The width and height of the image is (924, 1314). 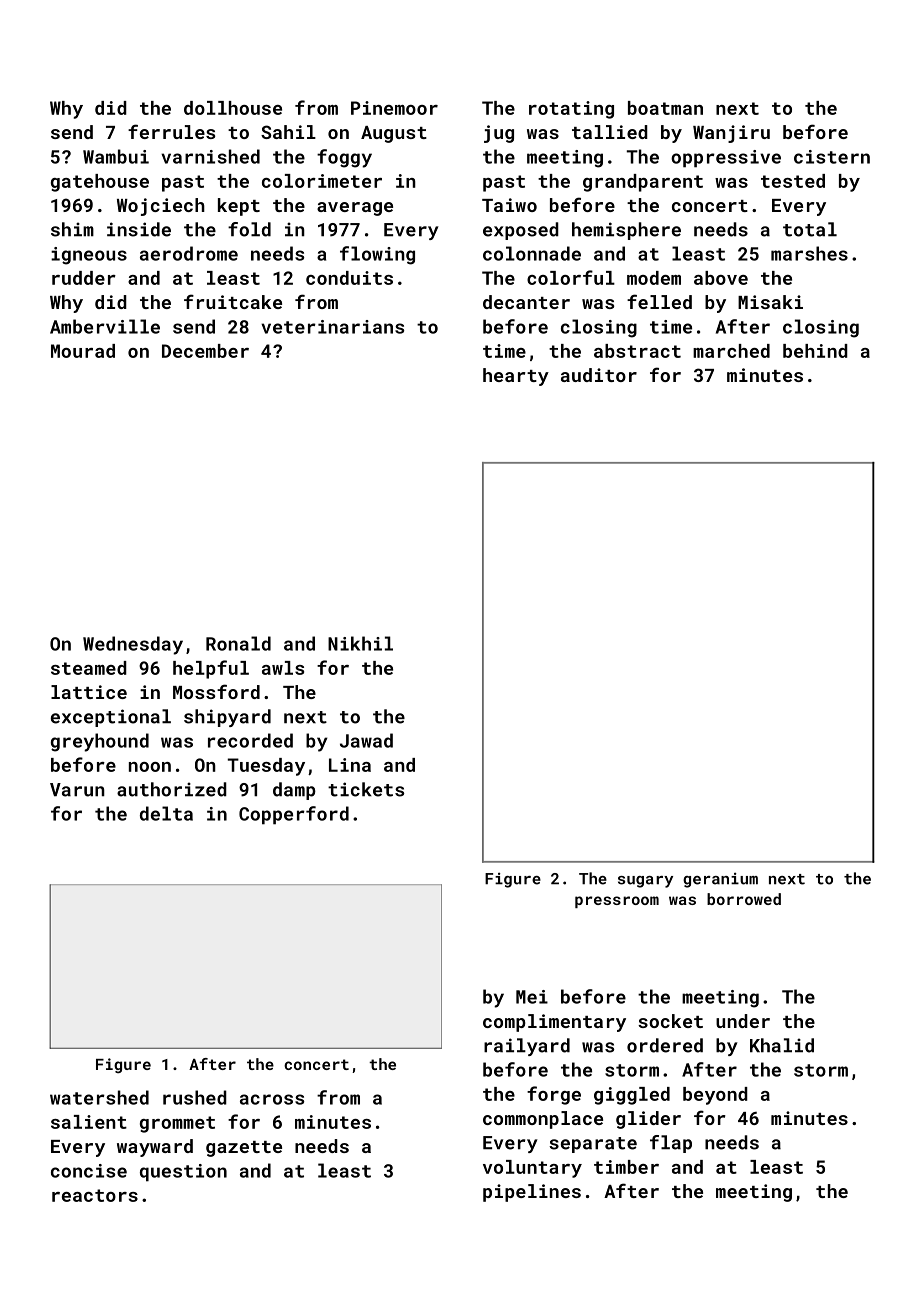 What do you see at coordinates (99, 1097) in the image?
I see `watershed` at bounding box center [99, 1097].
